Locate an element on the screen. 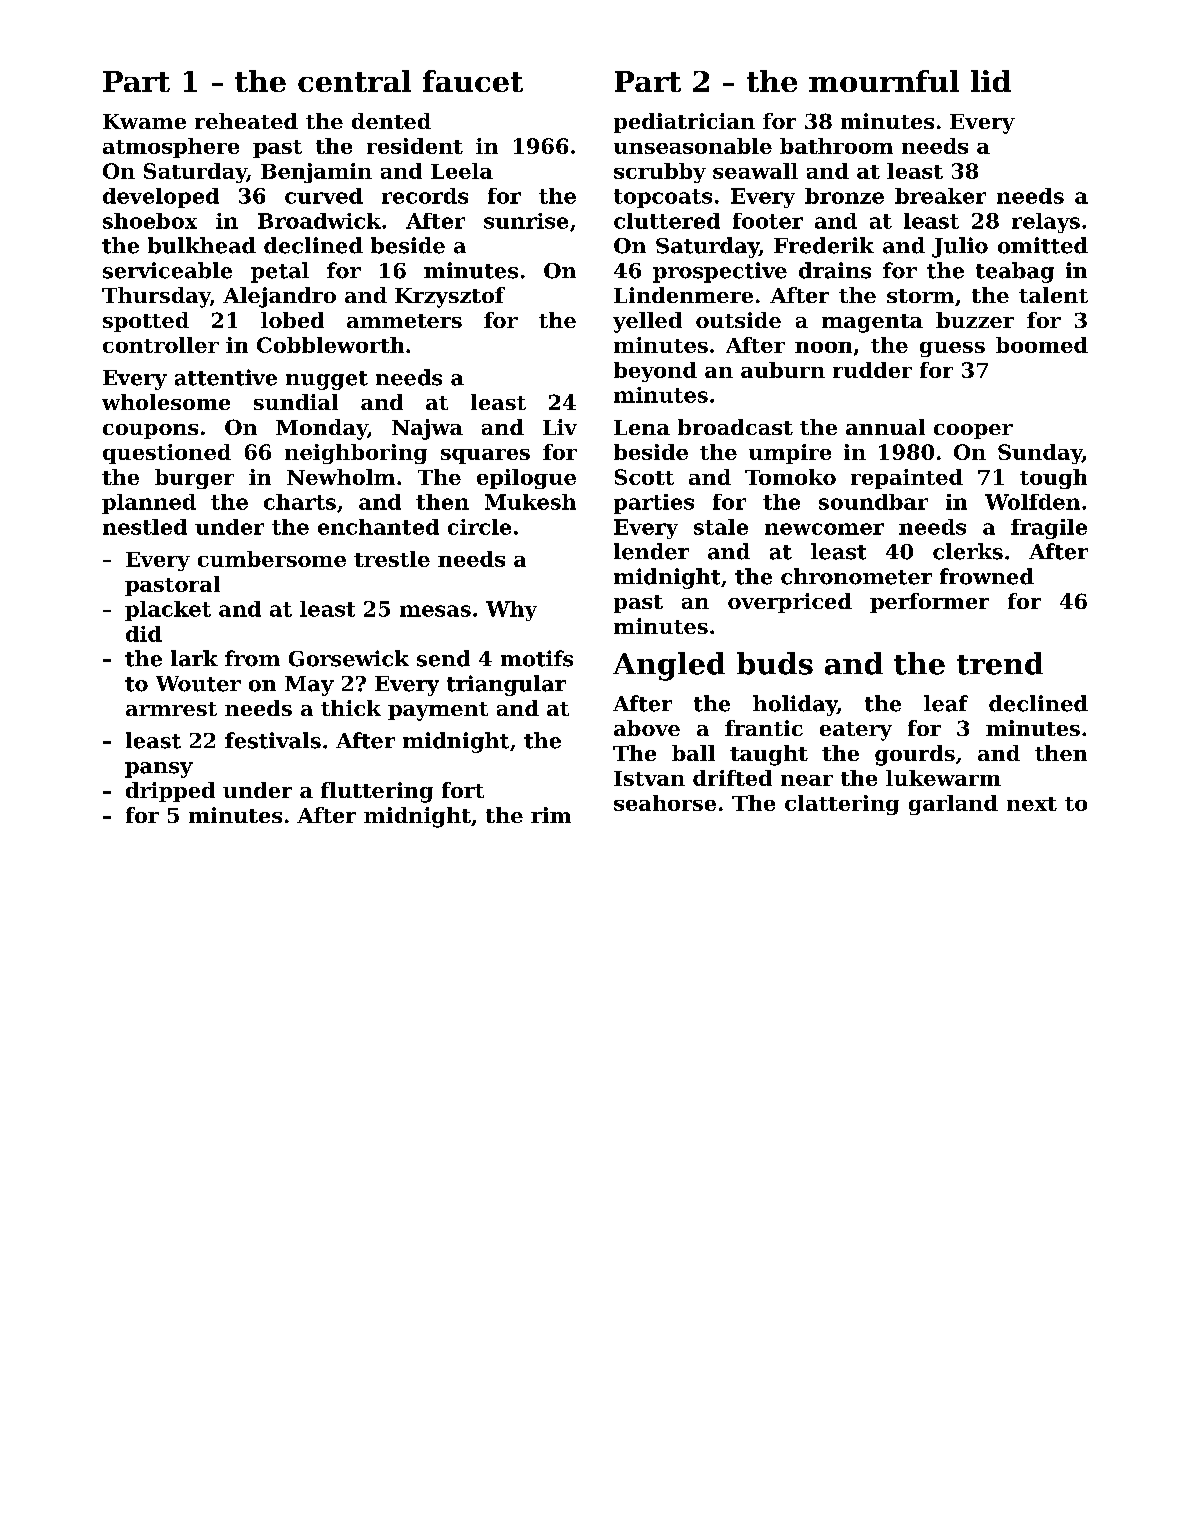 This screenshot has height=1540, width=1190. Gorsewick is located at coordinates (349, 658).
